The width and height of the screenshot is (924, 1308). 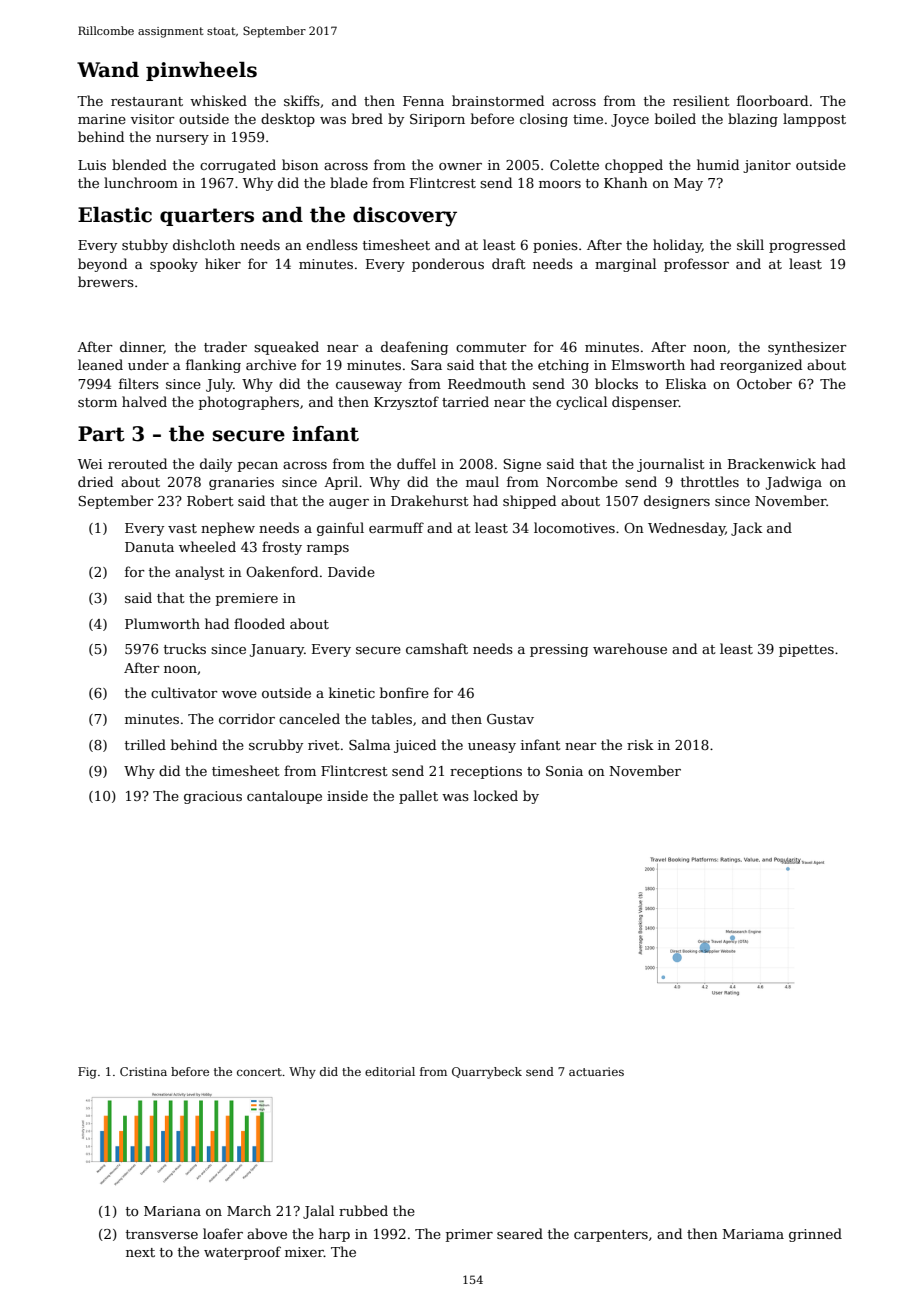 What do you see at coordinates (482, 481) in the screenshot?
I see `maul` at bounding box center [482, 481].
